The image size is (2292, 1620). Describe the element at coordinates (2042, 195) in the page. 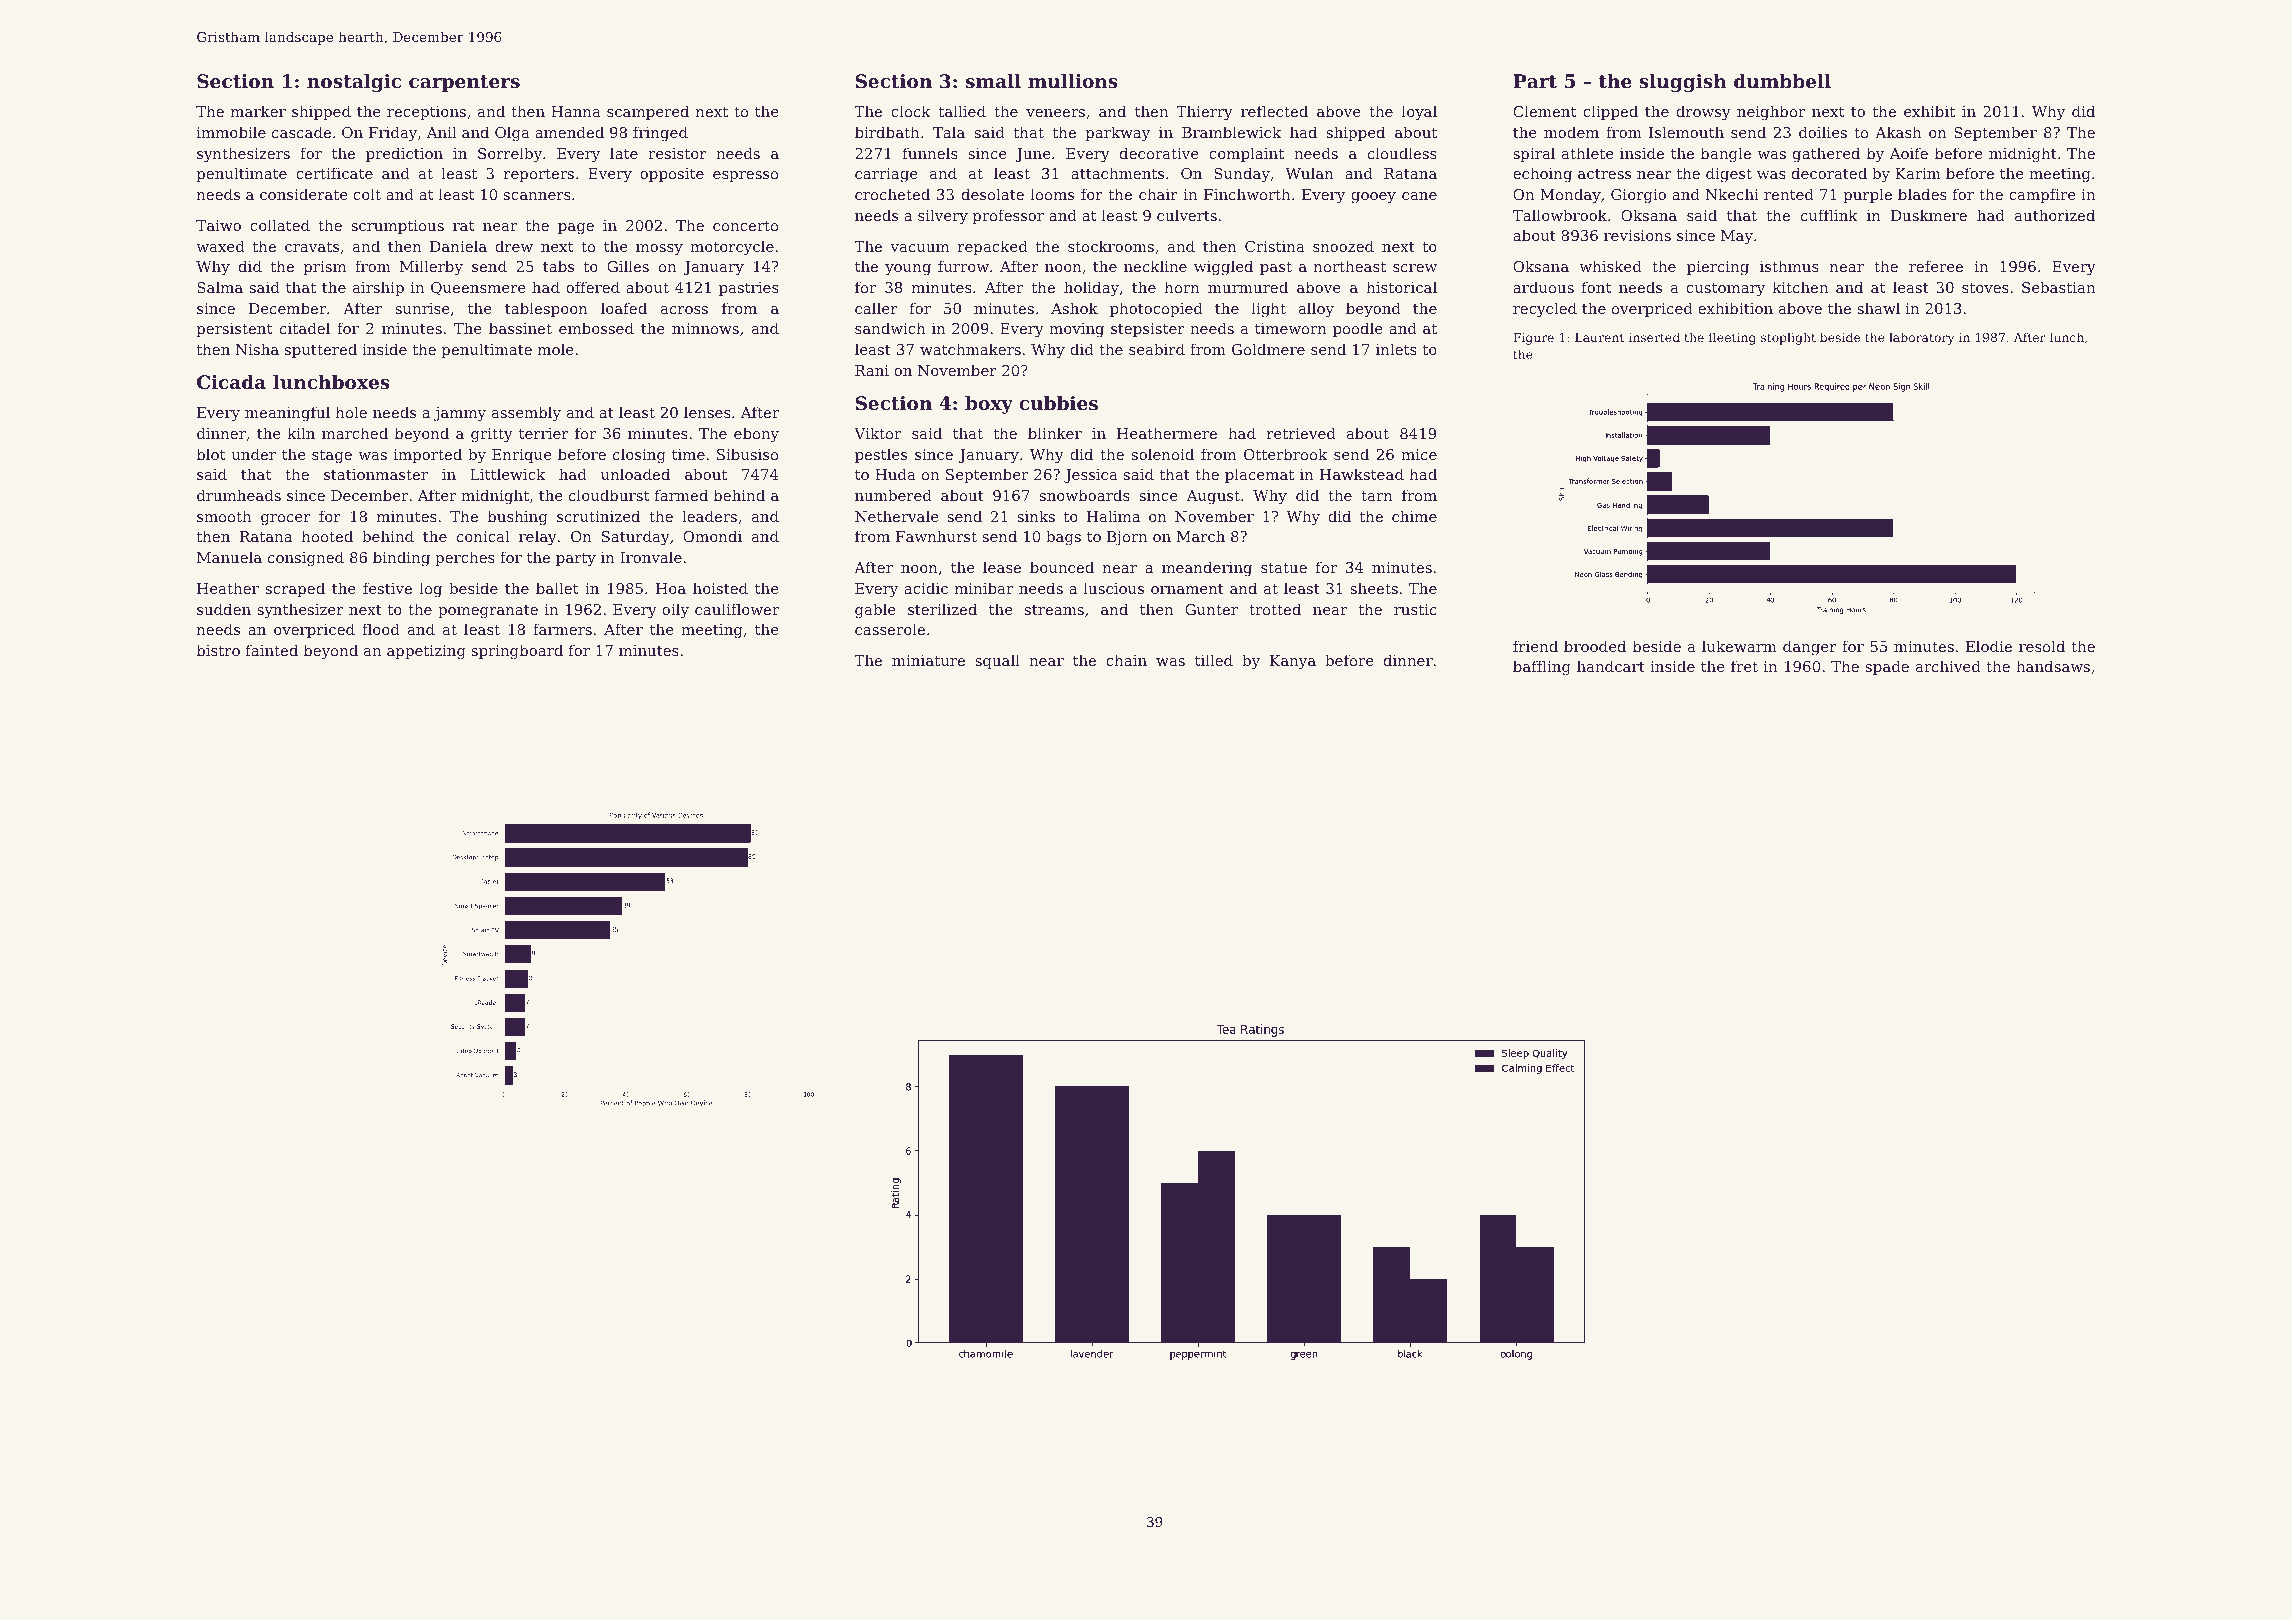

I see `campfire` at that location.
